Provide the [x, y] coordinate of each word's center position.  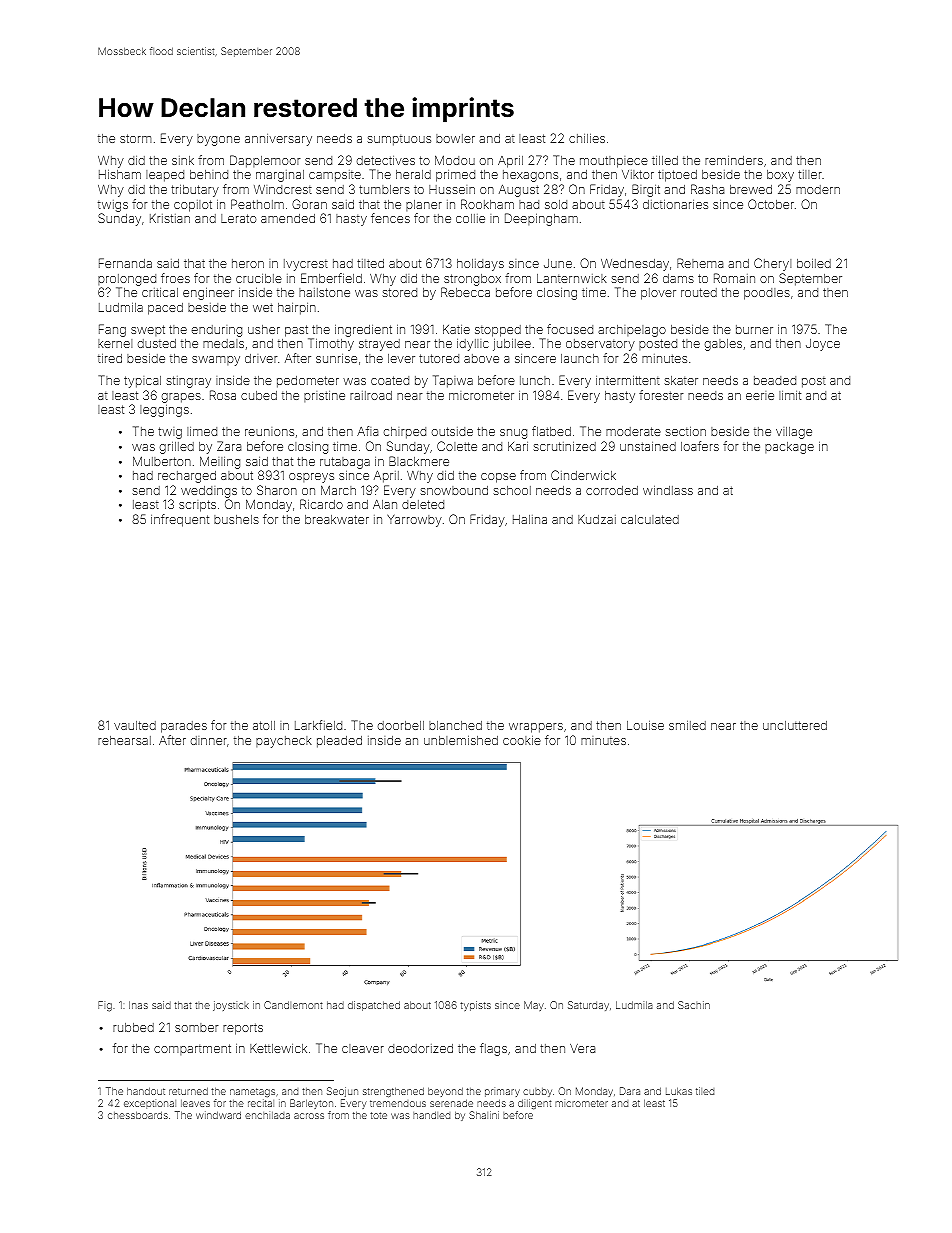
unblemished [461, 740]
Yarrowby [414, 521]
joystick [231, 1006]
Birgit [646, 190]
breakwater [337, 519]
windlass [668, 490]
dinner [209, 740]
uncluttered [795, 725]
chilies [587, 138]
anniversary [278, 140]
